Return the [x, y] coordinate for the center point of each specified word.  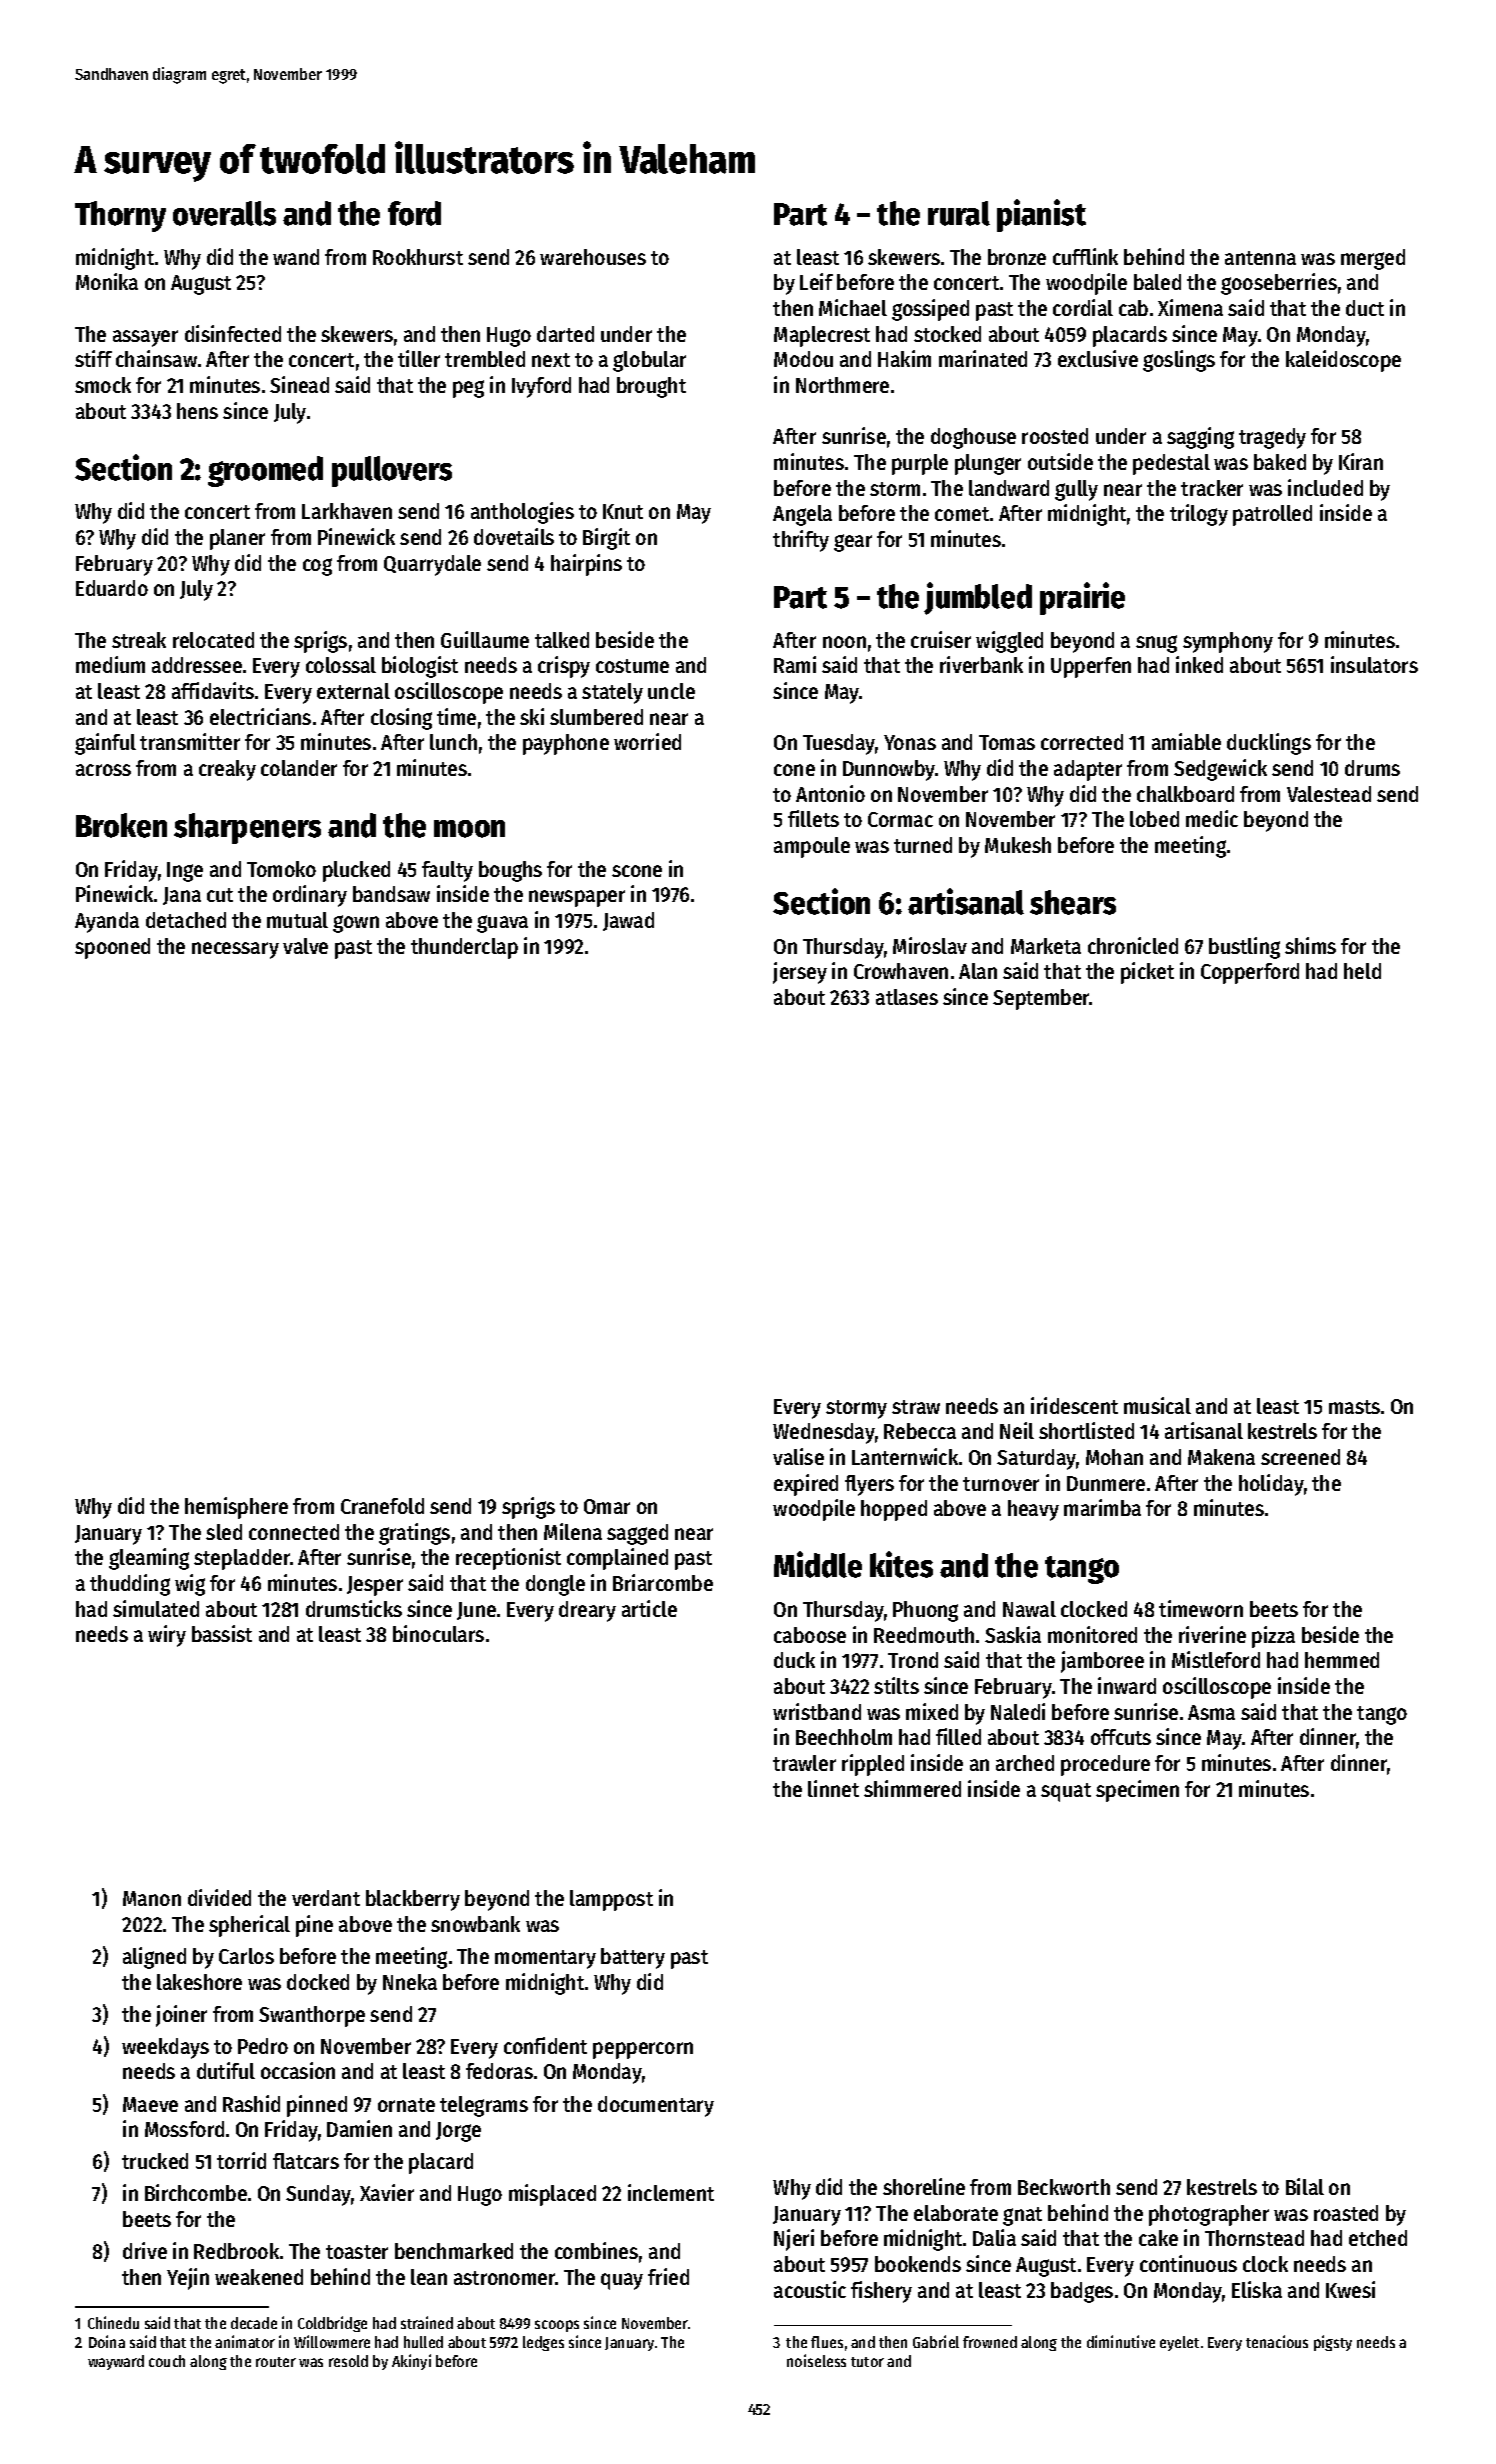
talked [562, 640]
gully [1076, 490]
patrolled [1272, 515]
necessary [235, 950]
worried [647, 741]
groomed [265, 471]
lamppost [611, 1900]
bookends [918, 2264]
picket [1147, 973]
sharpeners [247, 828]
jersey [800, 973]
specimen [1137, 1791]
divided [219, 1897]
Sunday [318, 2195]
